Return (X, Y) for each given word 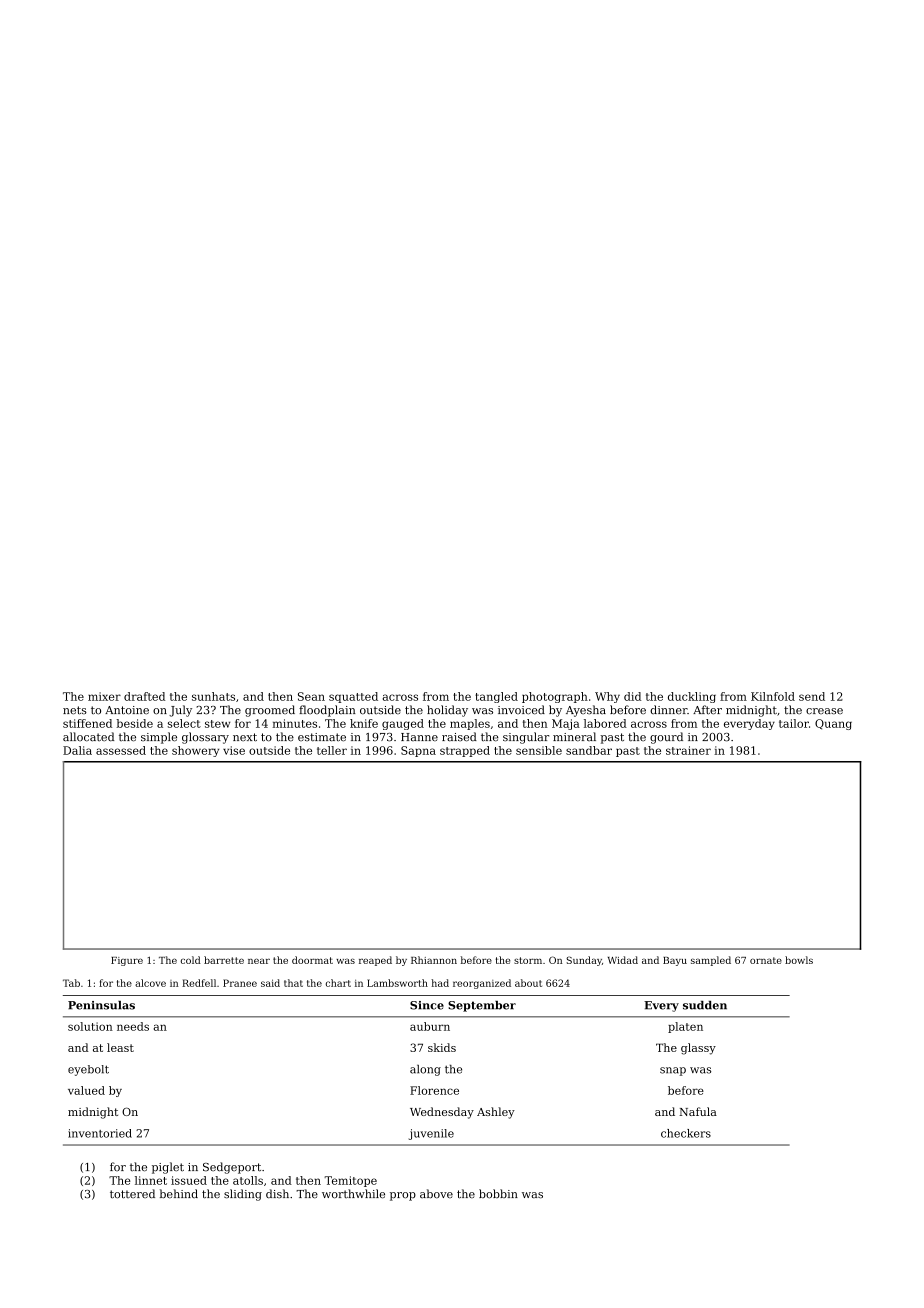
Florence (434, 1090)
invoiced (521, 710)
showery (195, 751)
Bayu (675, 961)
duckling (692, 697)
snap (673, 1071)
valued (86, 1090)
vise (234, 750)
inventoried (100, 1133)
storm (528, 960)
